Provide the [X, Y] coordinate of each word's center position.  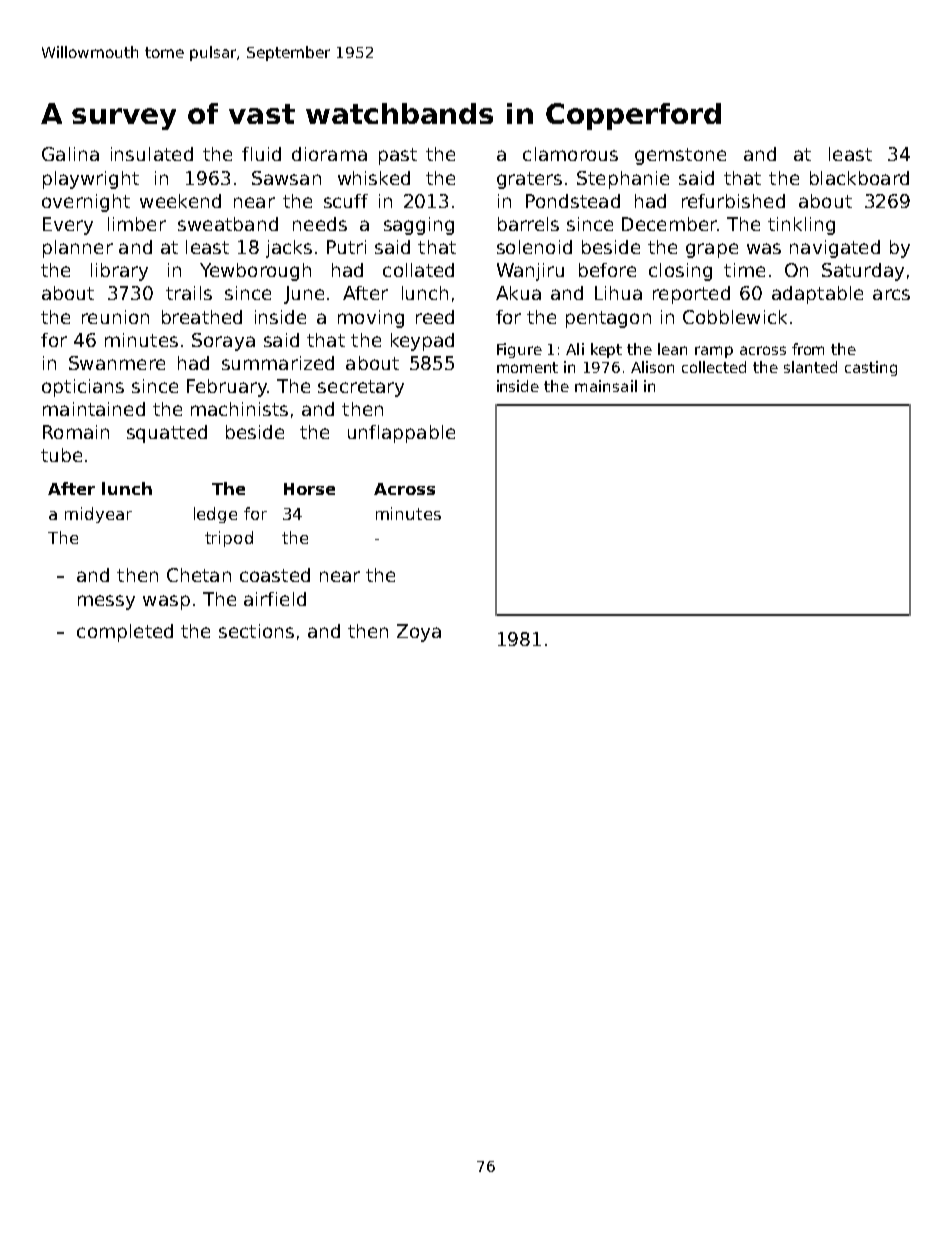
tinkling [801, 226]
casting [871, 368]
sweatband [228, 224]
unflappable [401, 434]
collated [418, 270]
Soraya [223, 342]
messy [106, 602]
